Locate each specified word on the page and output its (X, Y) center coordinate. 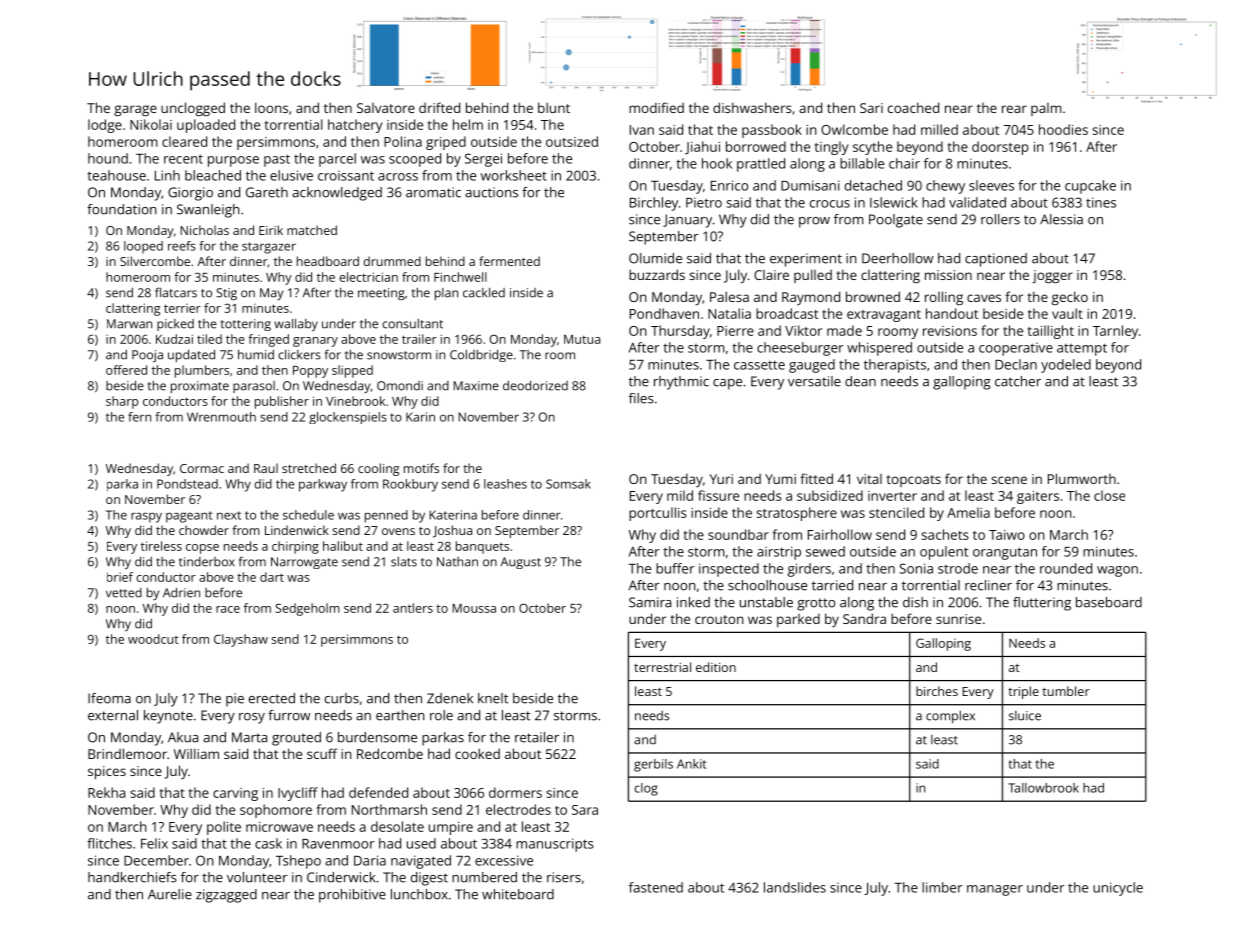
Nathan (457, 562)
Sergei (483, 160)
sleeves (991, 185)
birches (937, 691)
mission (948, 275)
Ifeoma (109, 698)
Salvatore (386, 108)
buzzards (657, 274)
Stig (226, 294)
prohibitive (352, 896)
